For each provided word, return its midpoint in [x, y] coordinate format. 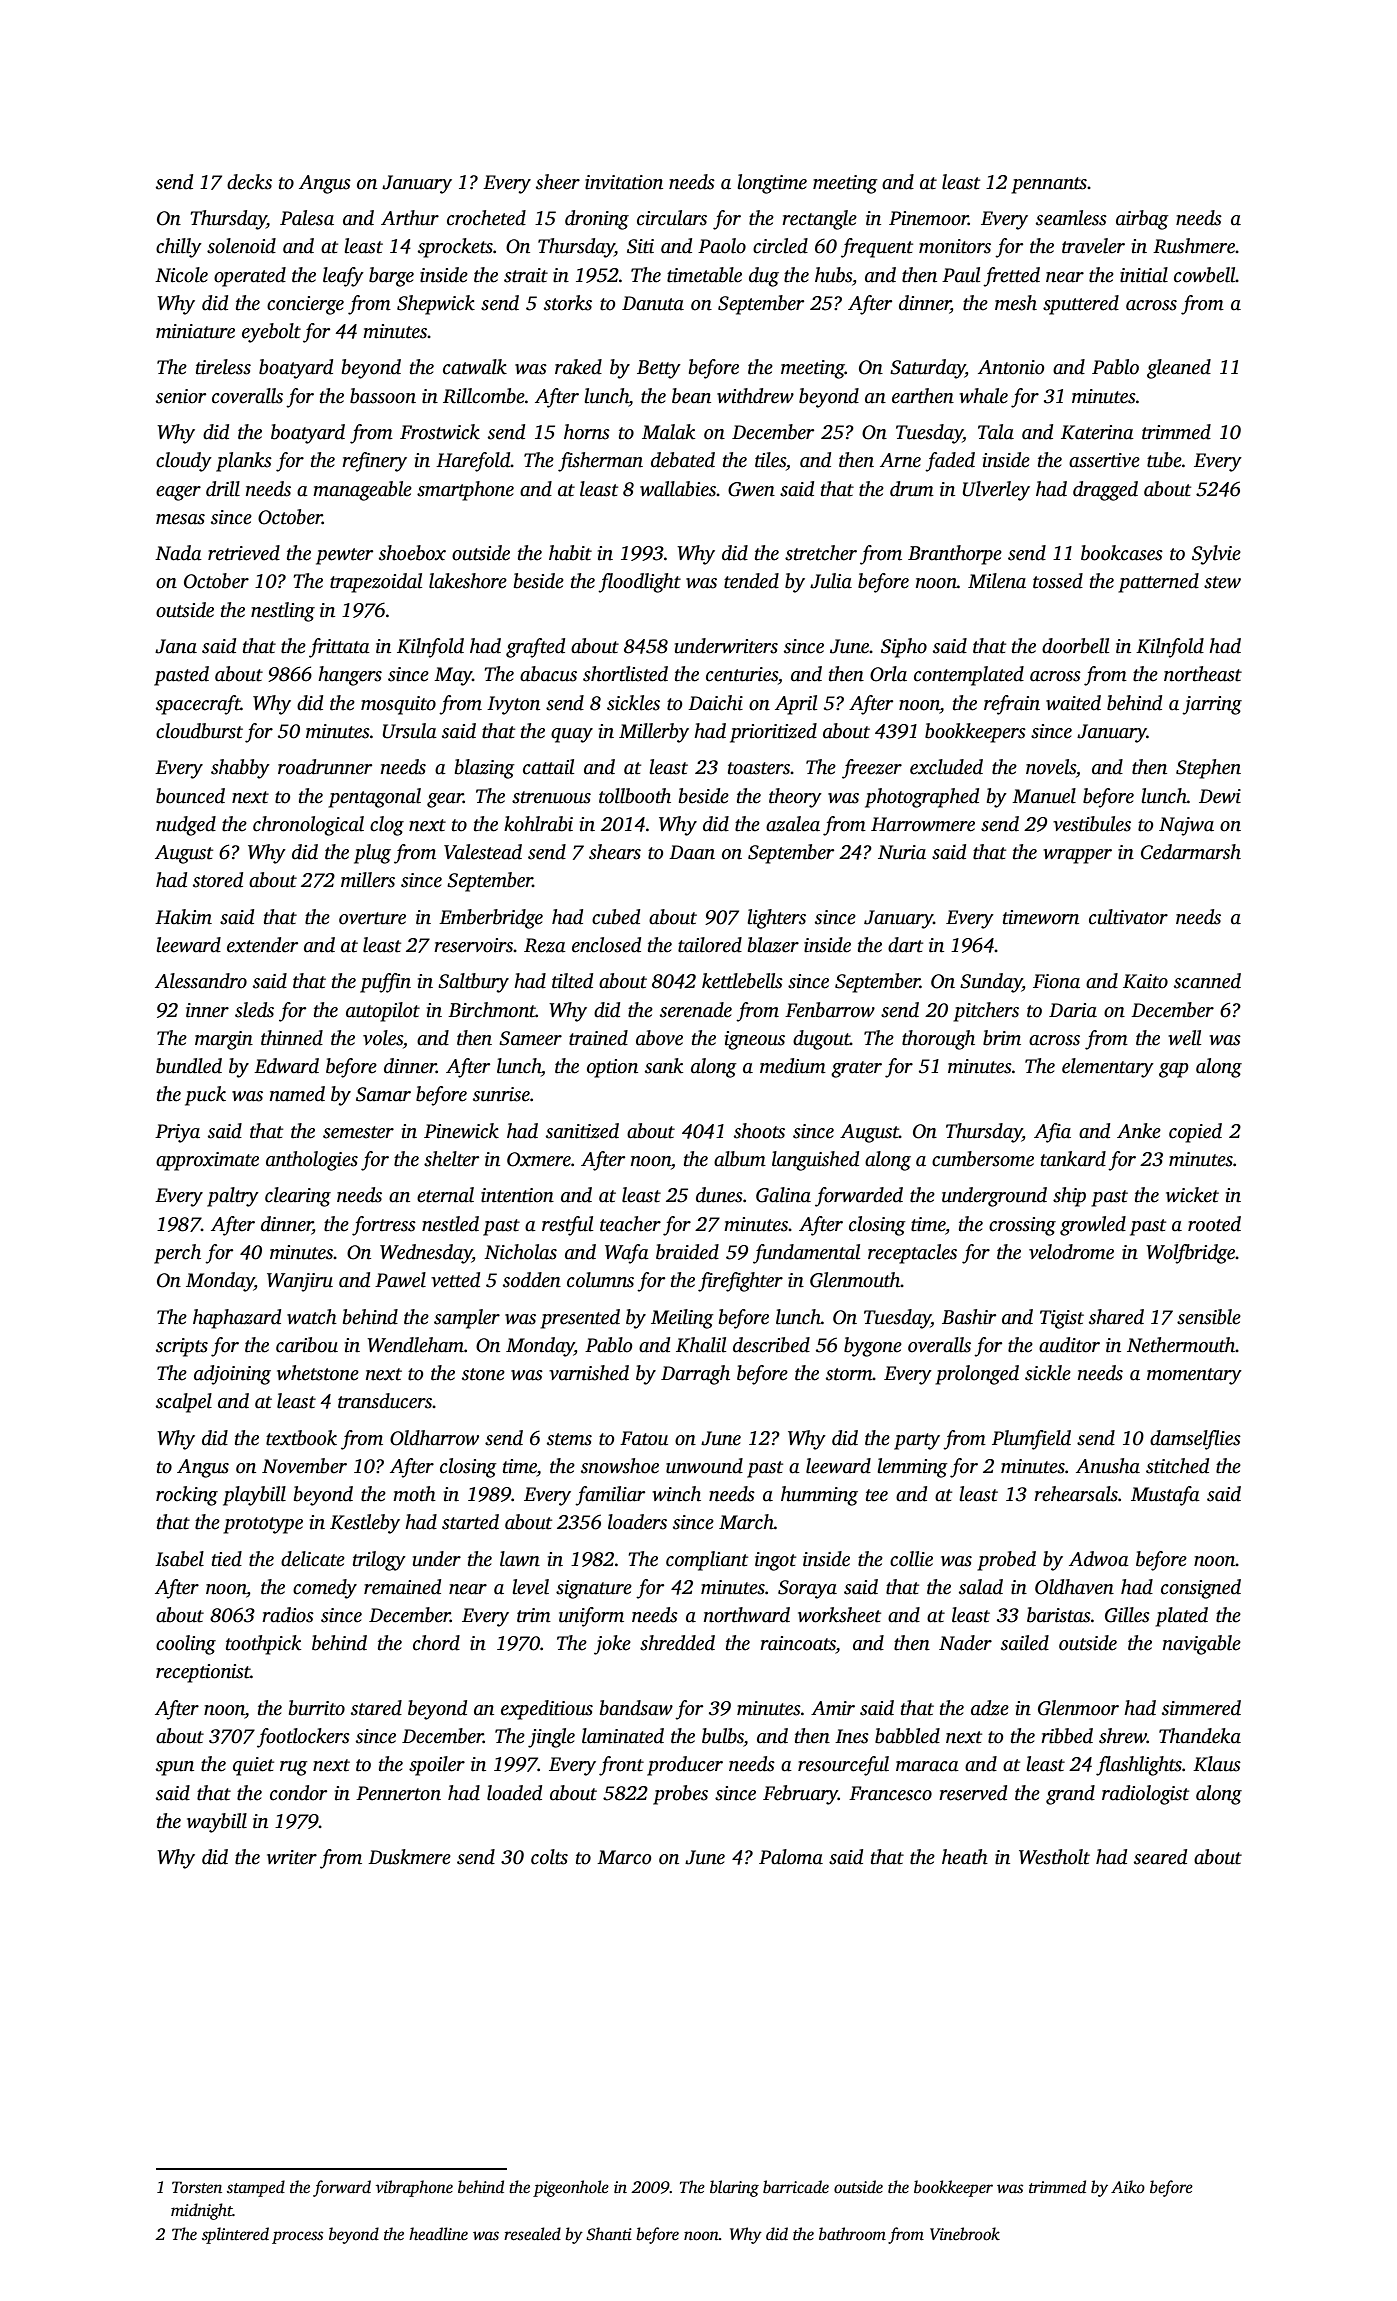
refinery [374, 462]
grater [856, 1069]
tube [1164, 460]
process [297, 2237]
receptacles [912, 1254]
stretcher [821, 553]
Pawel [400, 1280]
